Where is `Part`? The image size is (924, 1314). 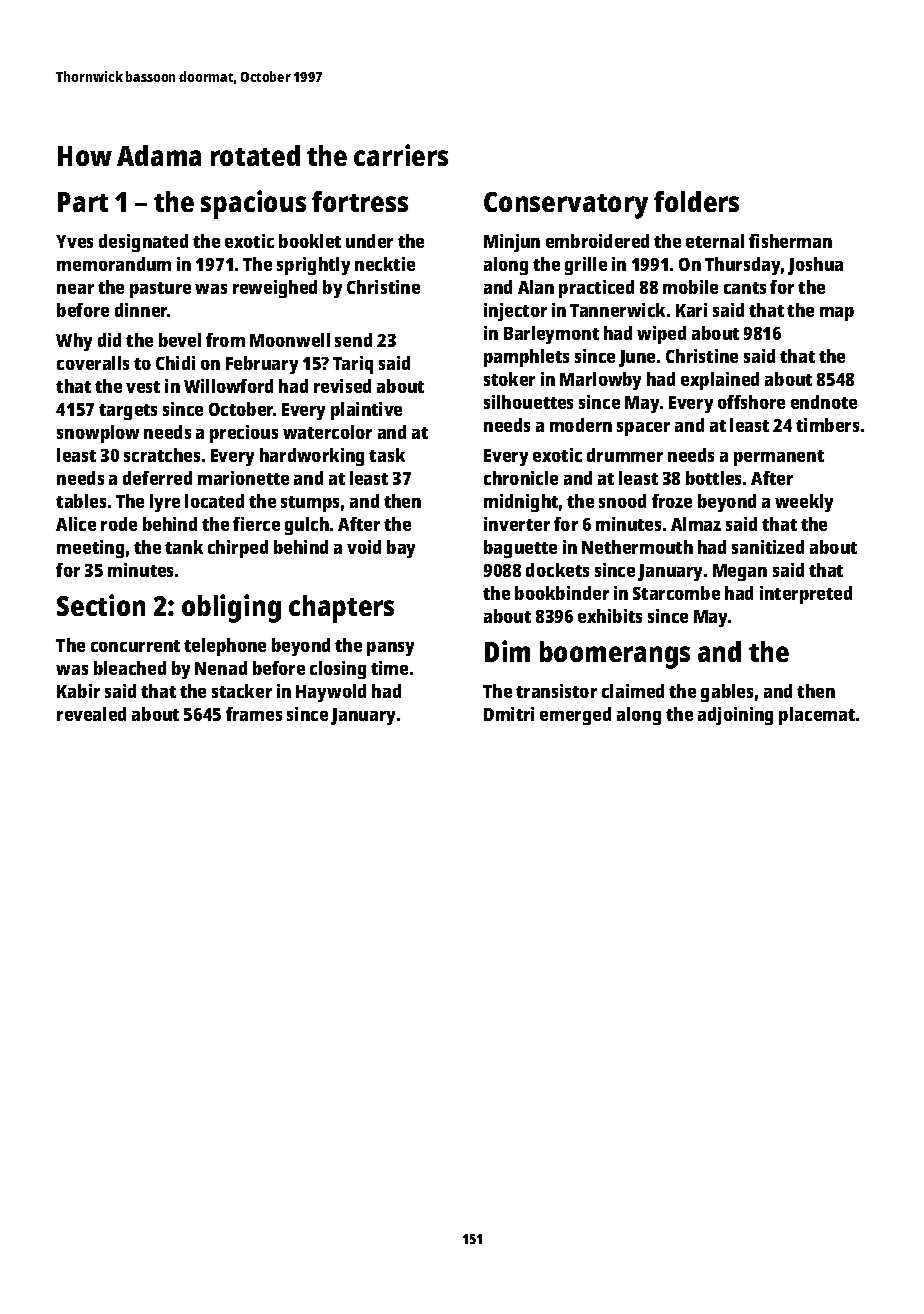 Part is located at coordinates (83, 202).
